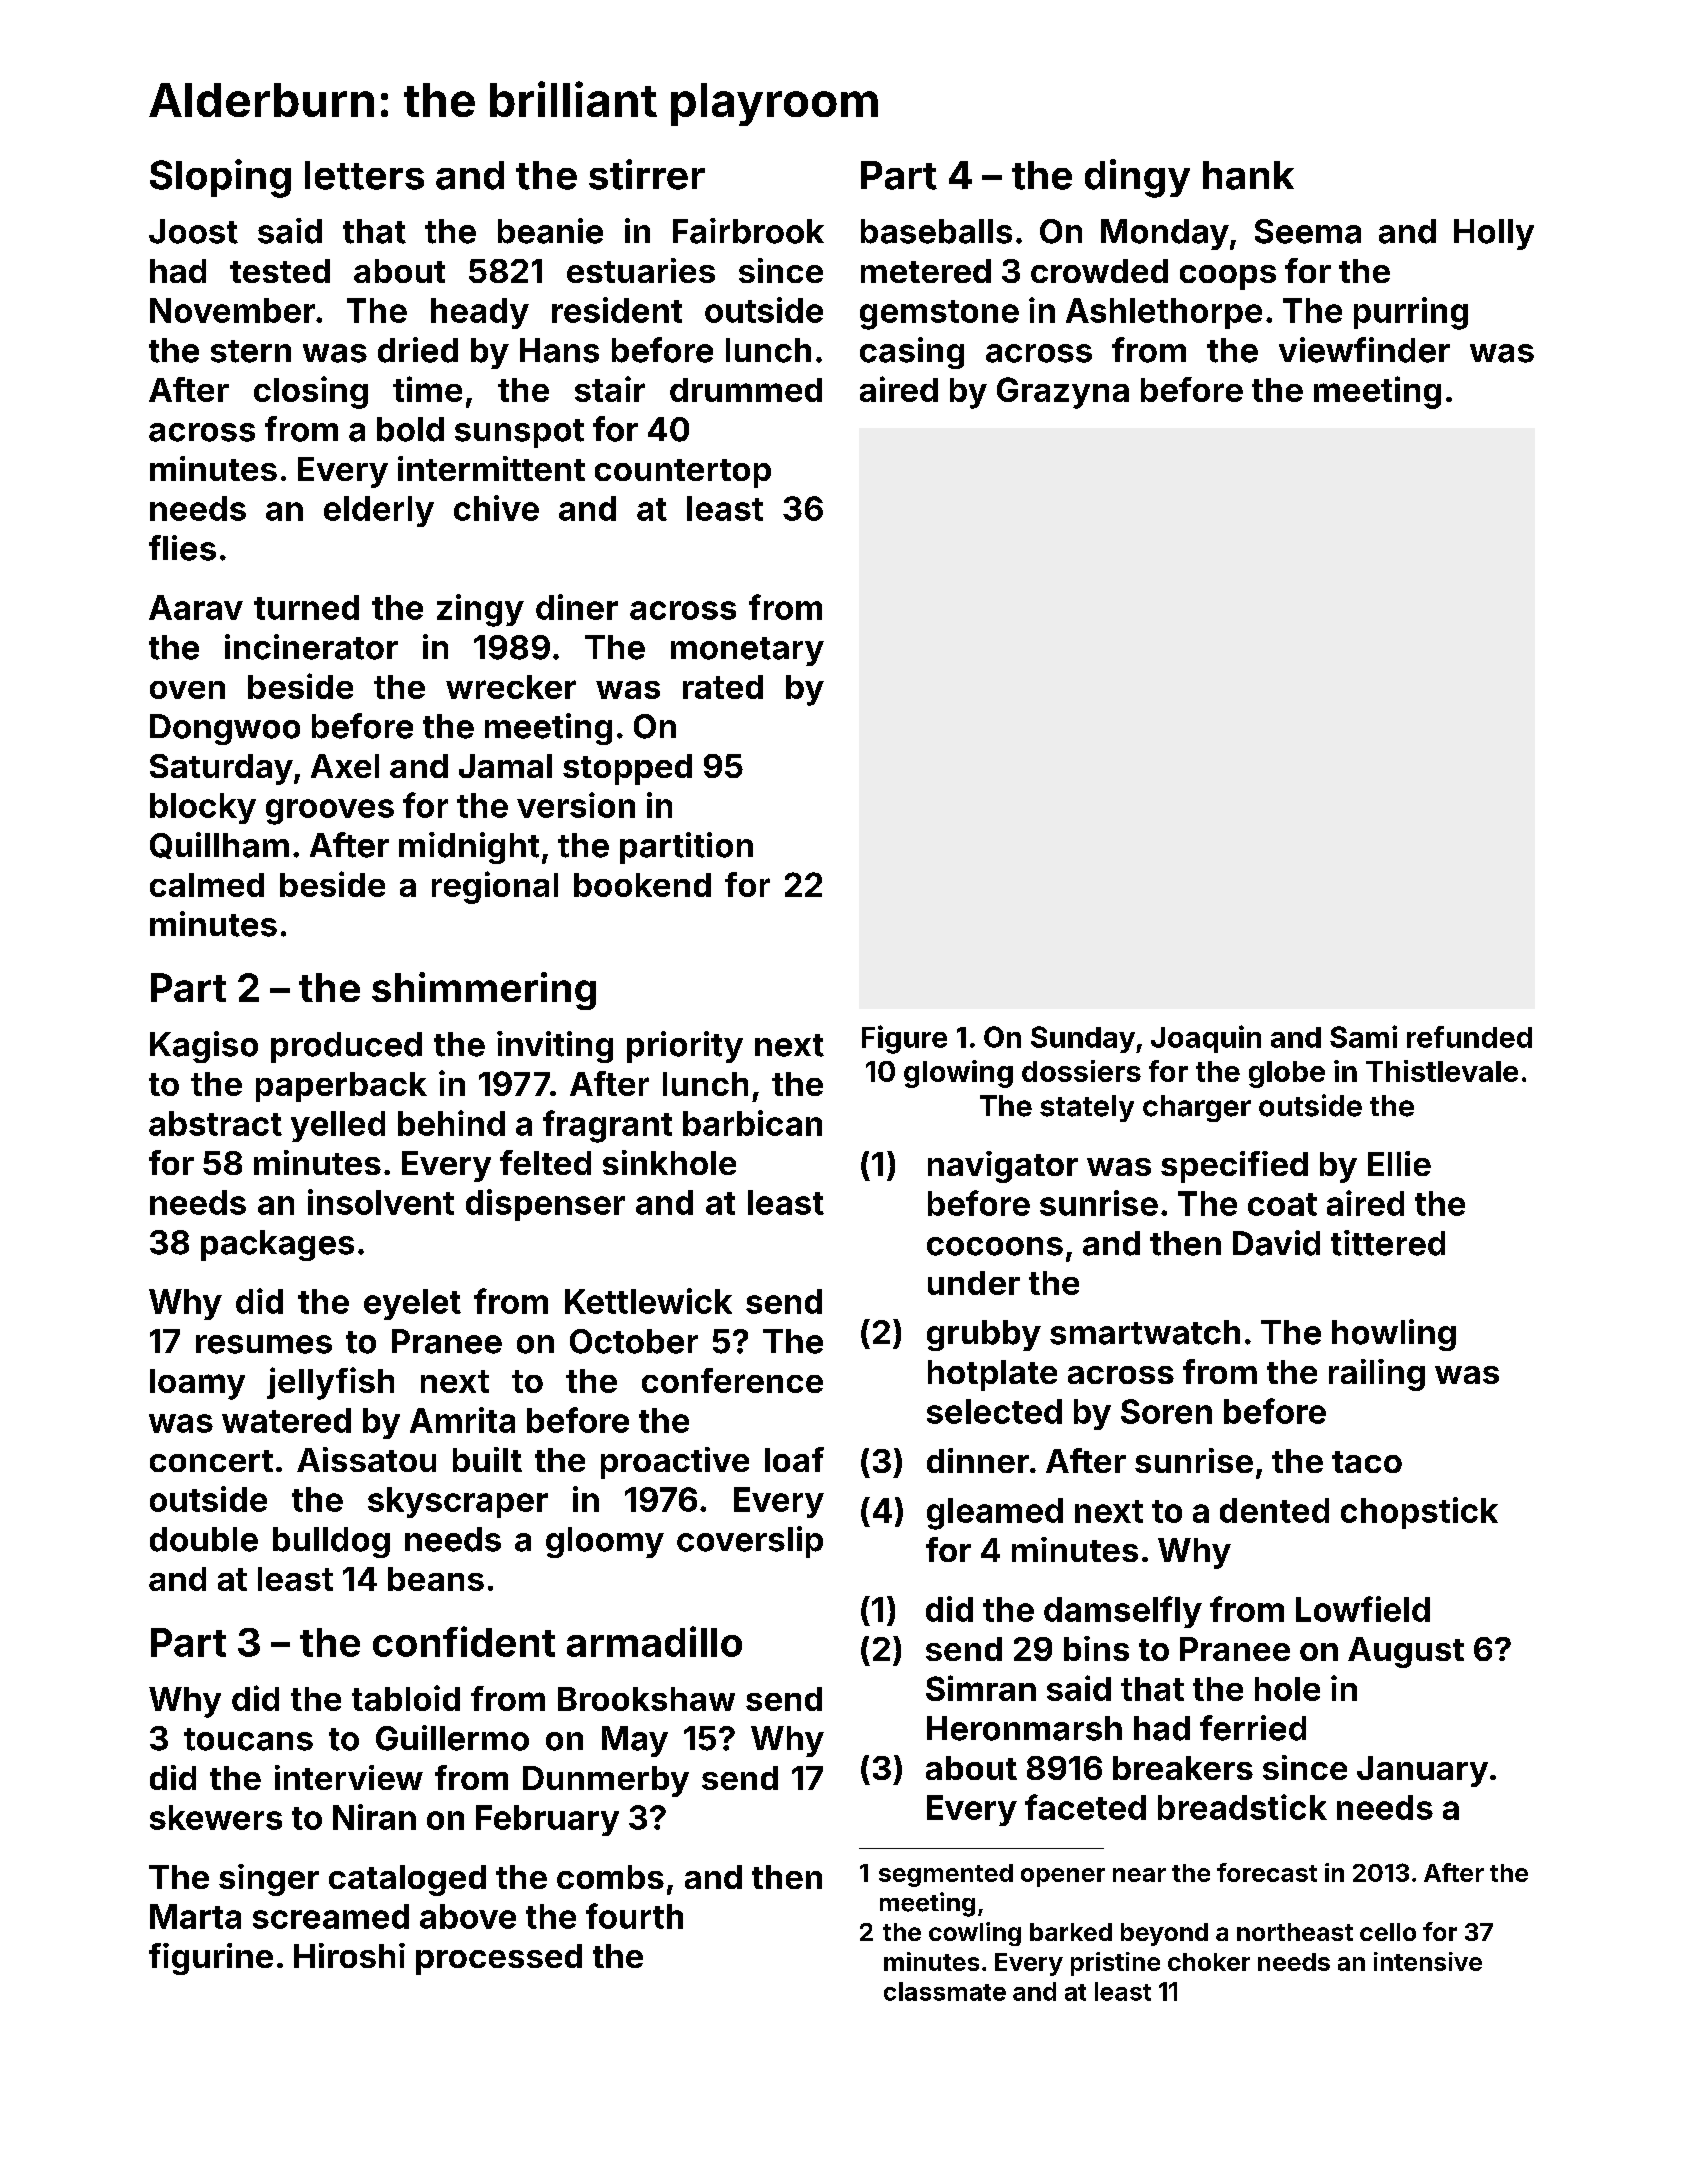 The width and height of the page is (1683, 2178). What do you see at coordinates (1364, 350) in the page?
I see `viewfinder` at bounding box center [1364, 350].
